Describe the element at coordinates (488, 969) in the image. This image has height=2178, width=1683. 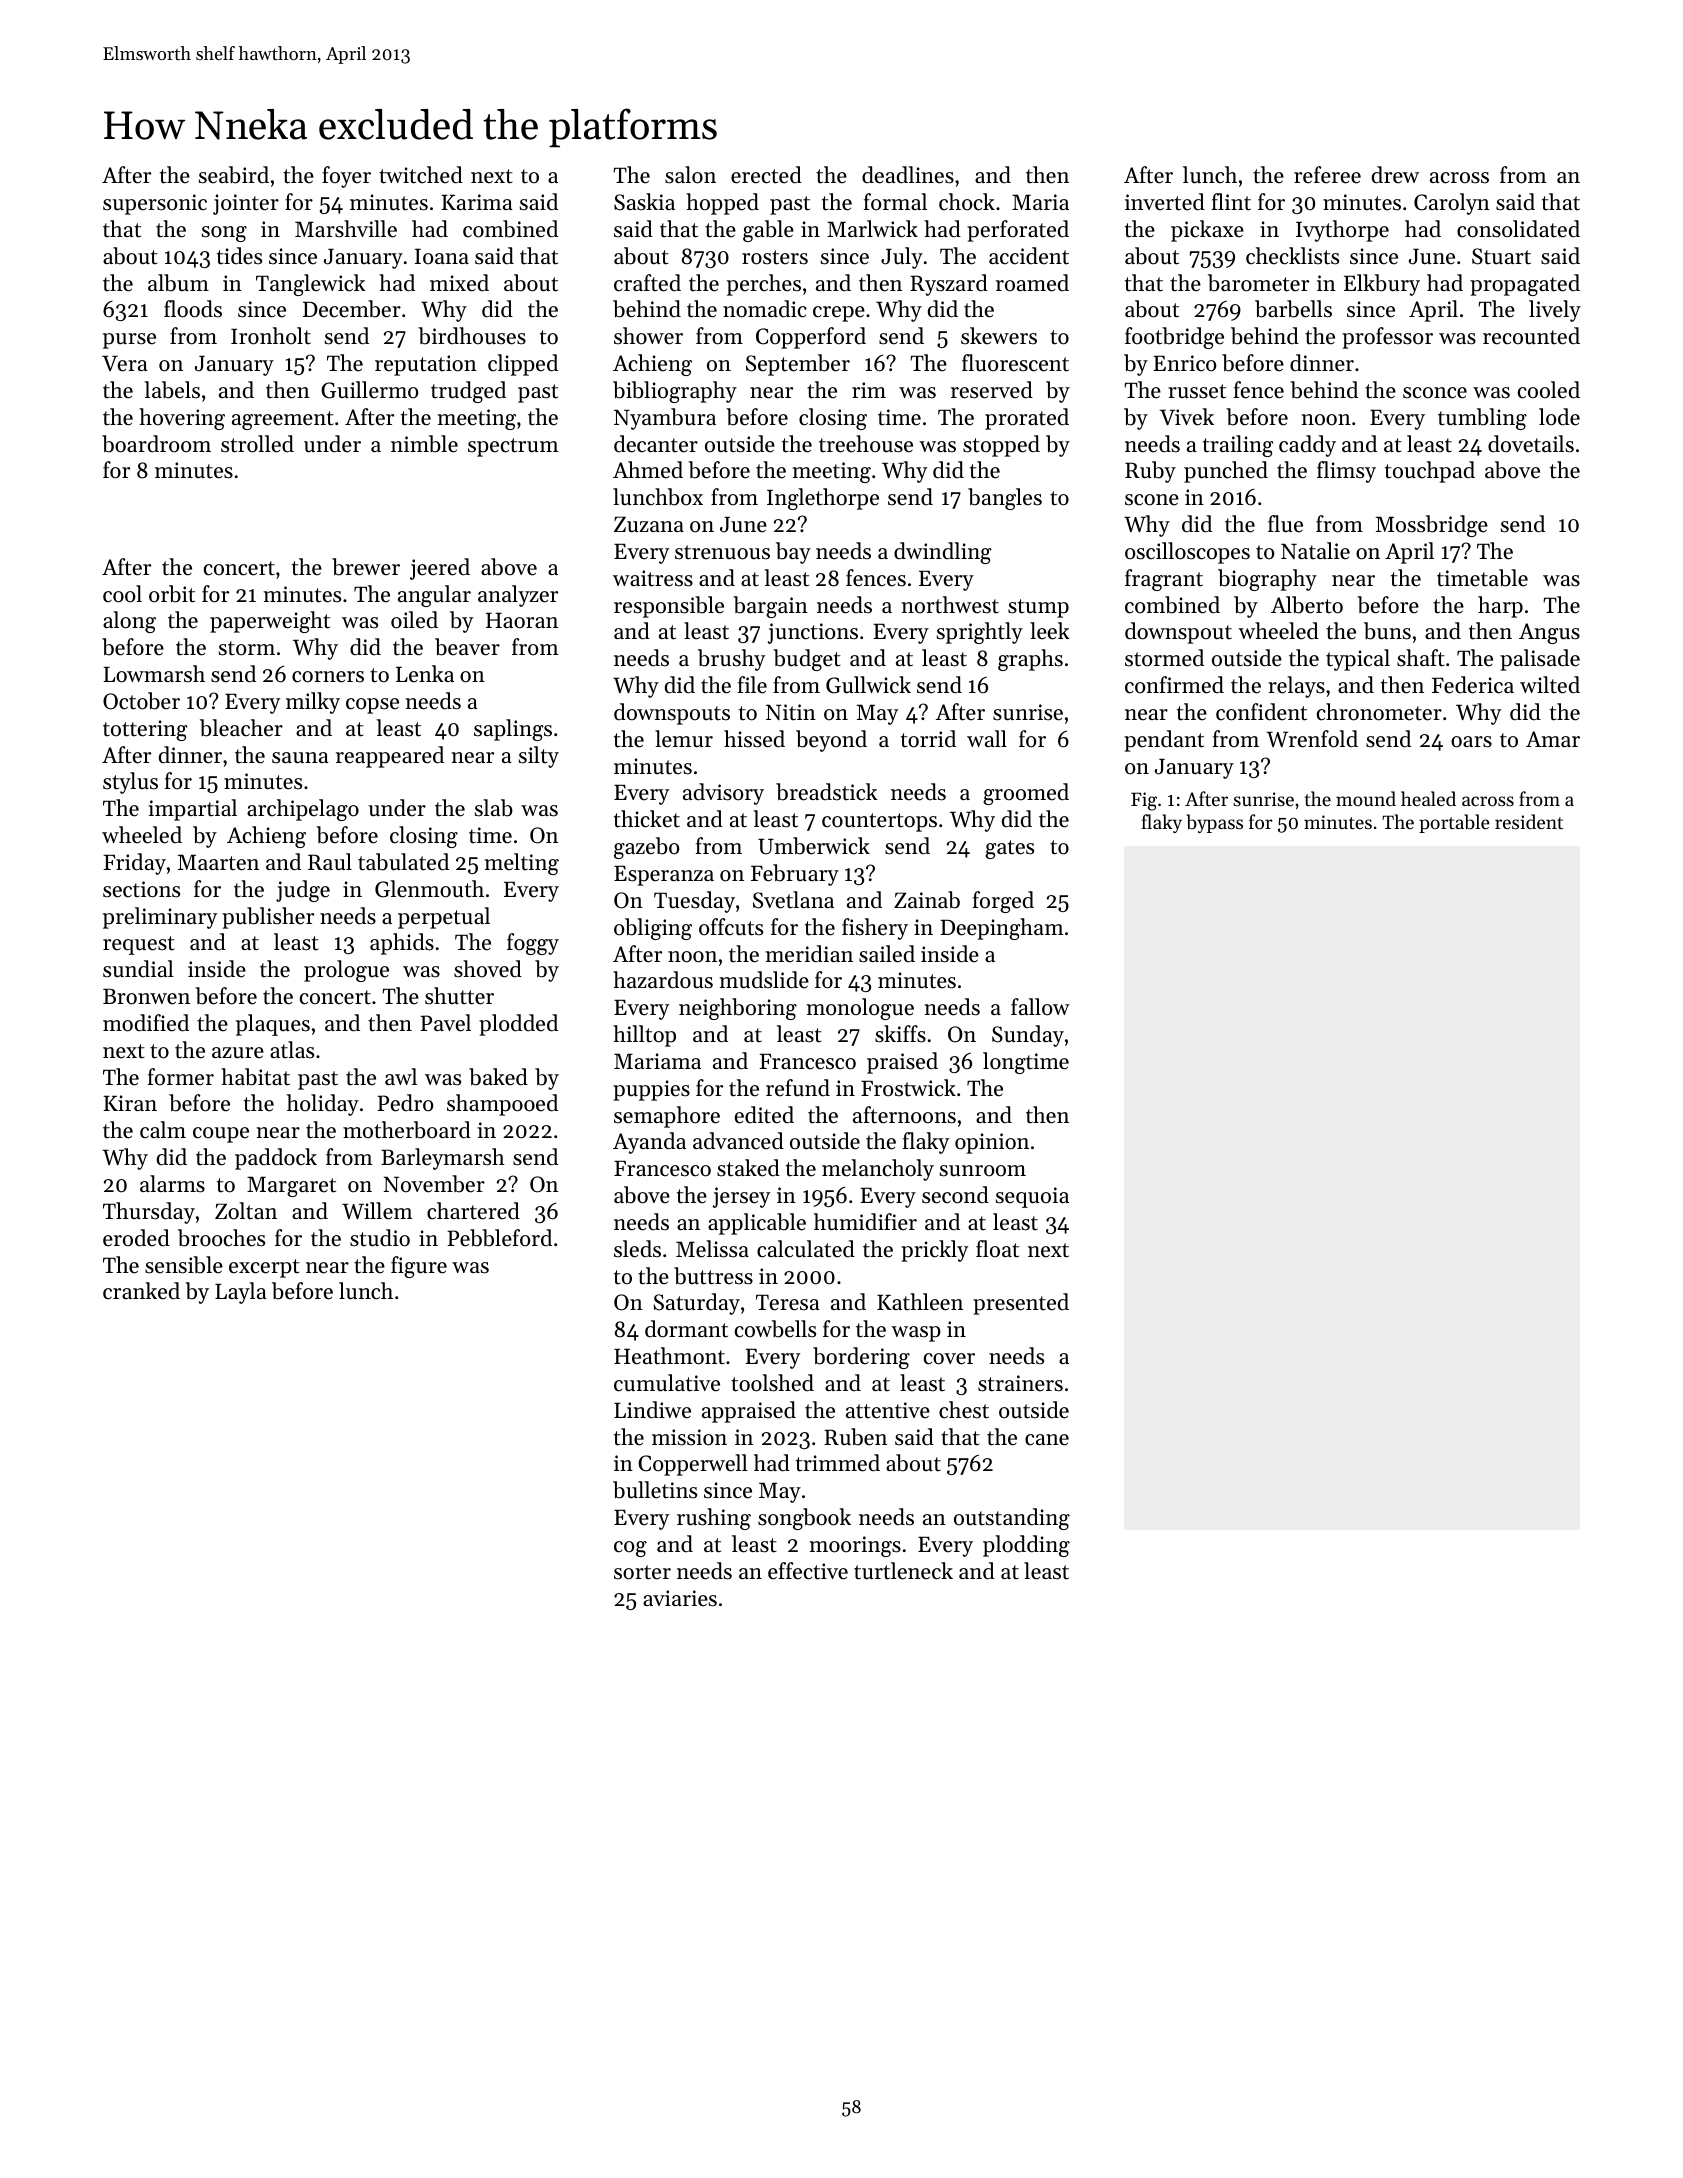
I see `shoved` at that location.
